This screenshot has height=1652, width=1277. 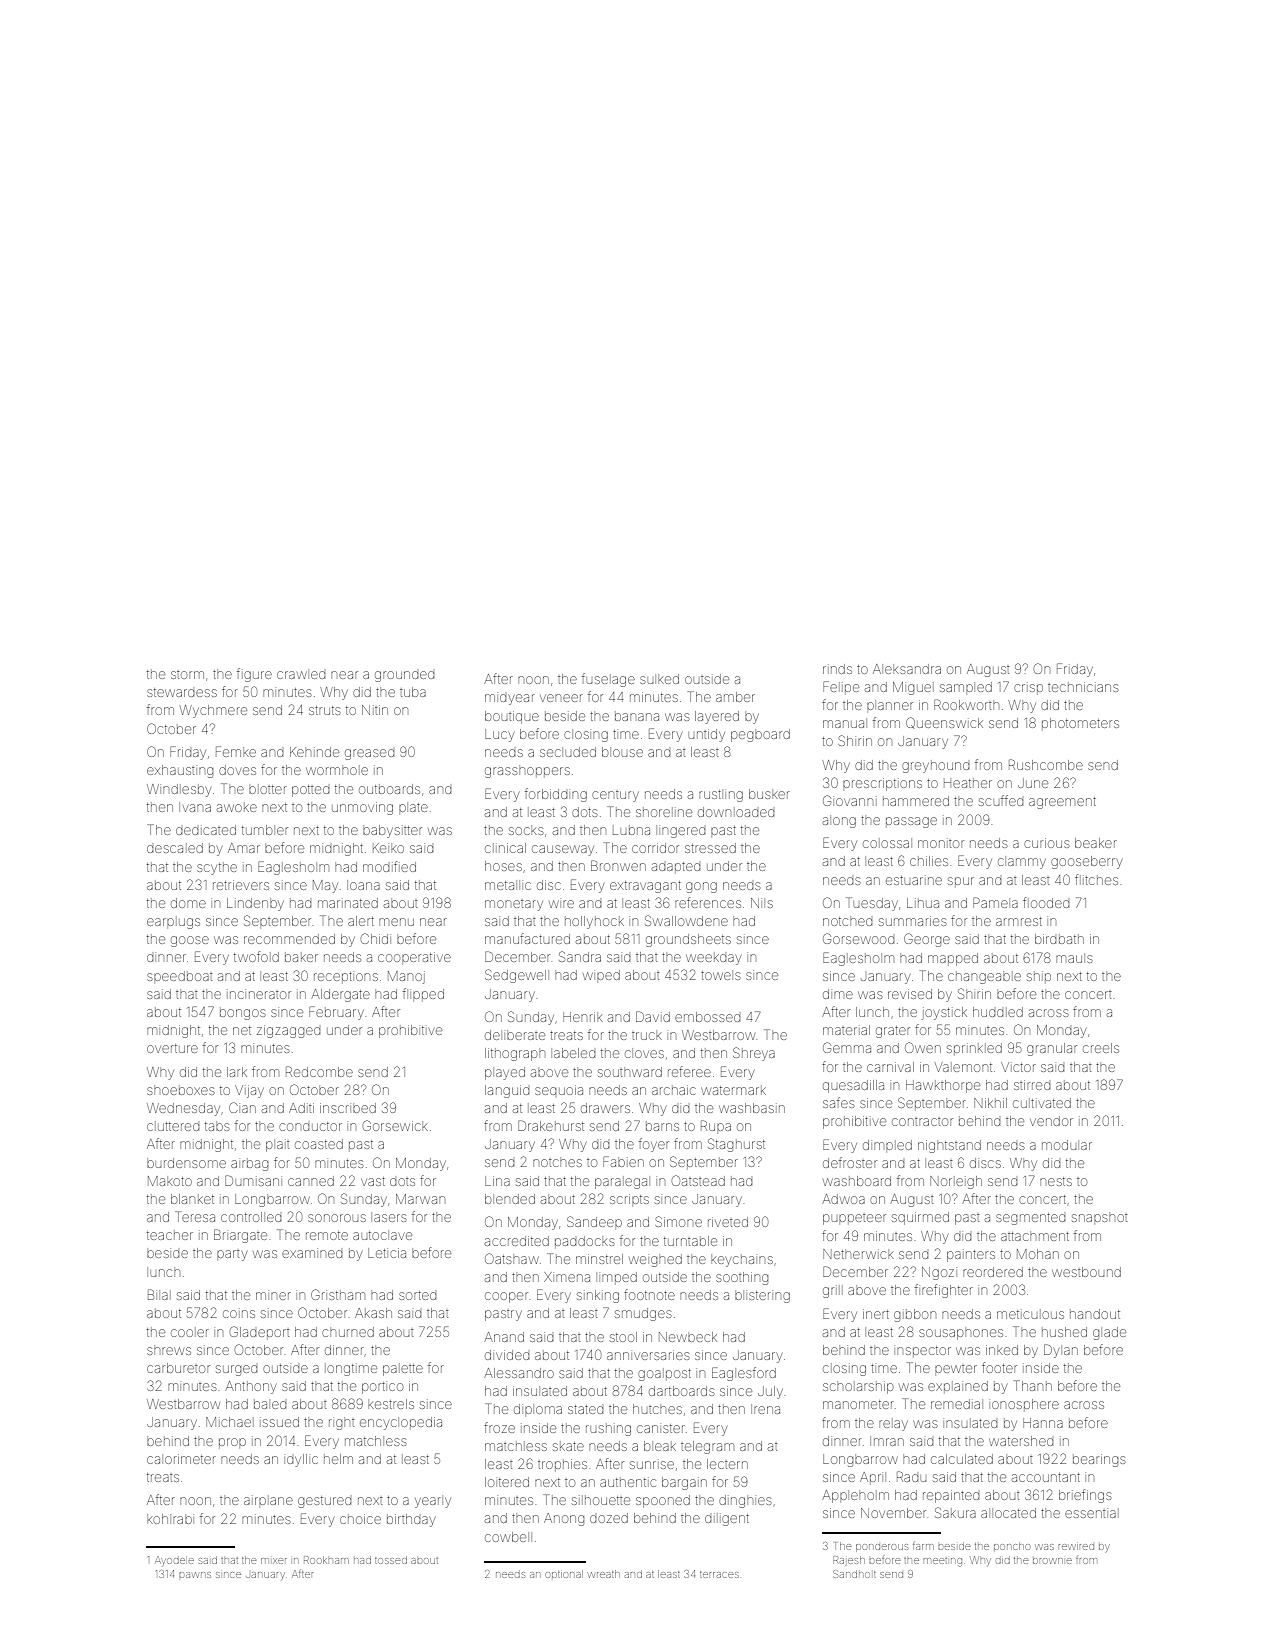 What do you see at coordinates (993, 1272) in the screenshot?
I see `reordered` at bounding box center [993, 1272].
